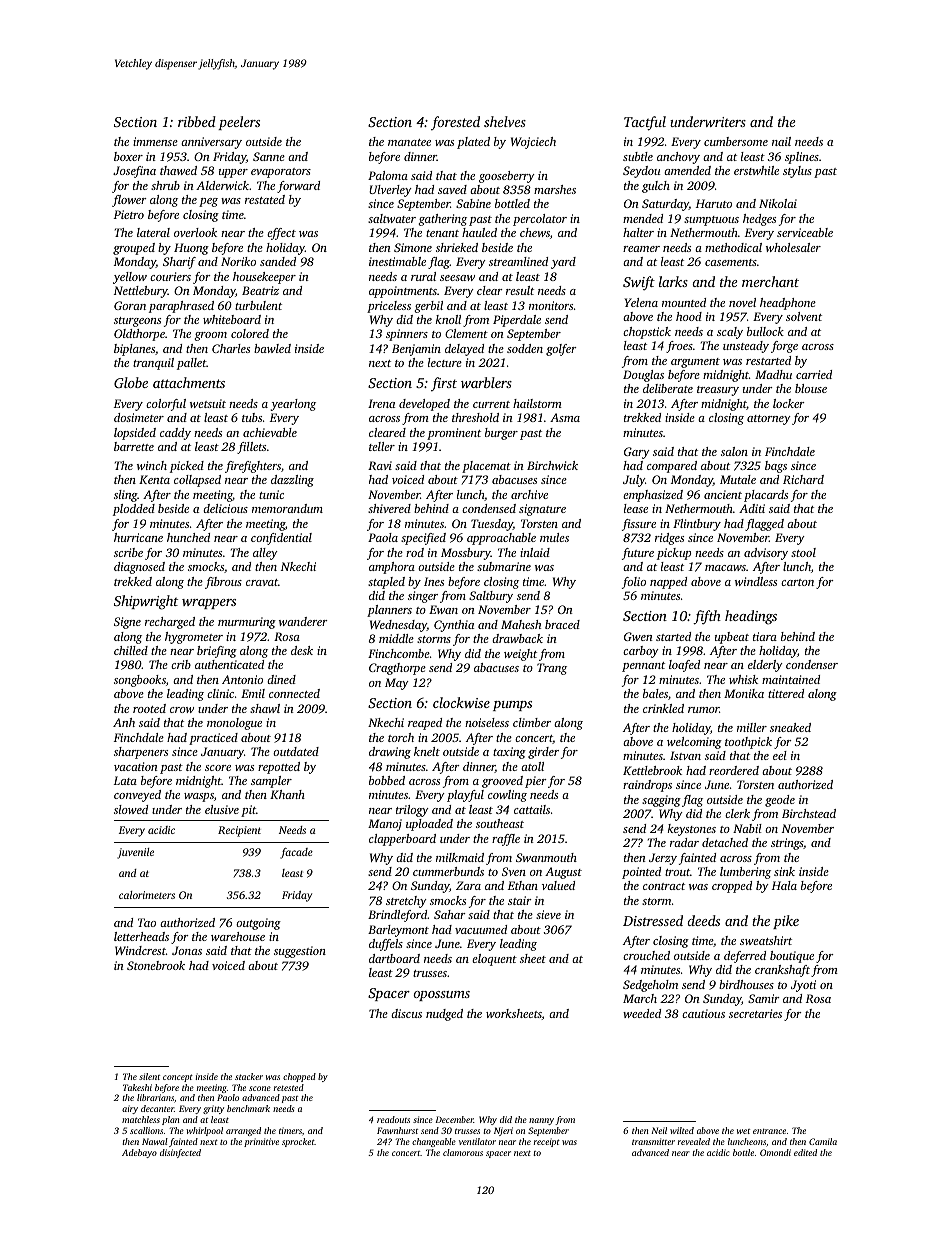  Describe the element at coordinates (249, 1076) in the document. I see `stacker` at that location.
